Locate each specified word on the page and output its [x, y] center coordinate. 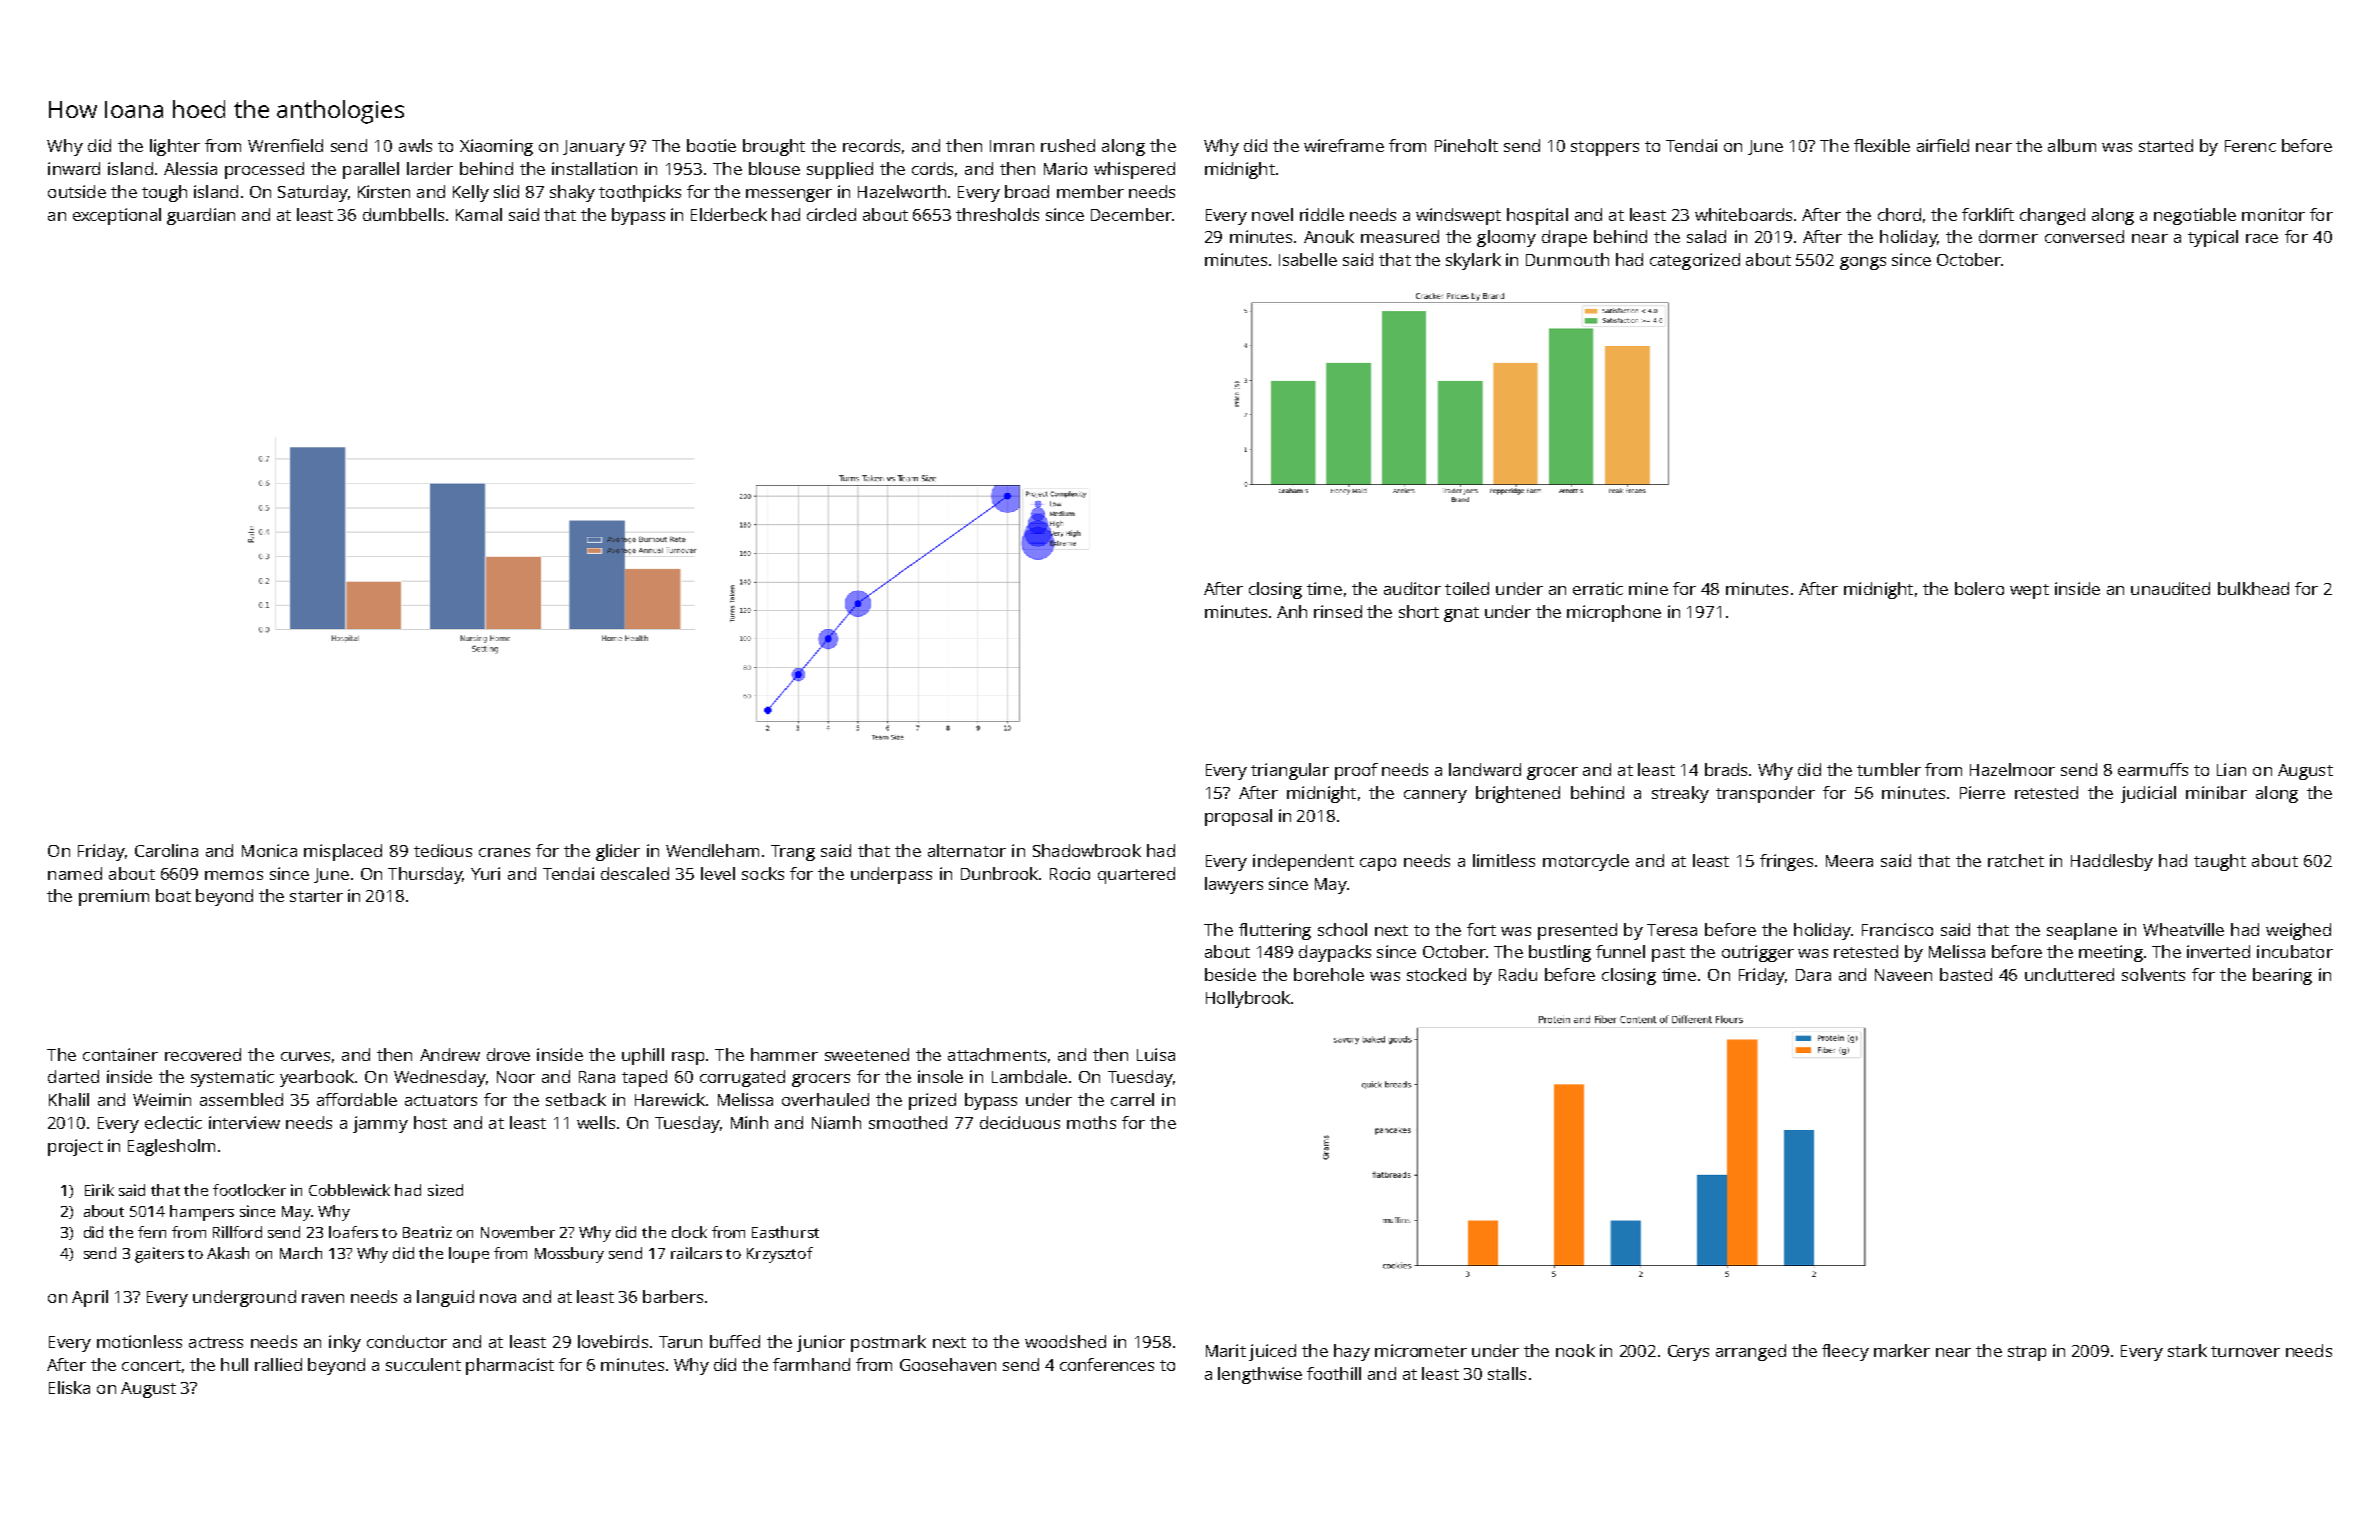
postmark [888, 1343]
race [2262, 238]
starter [316, 896]
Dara [1813, 975]
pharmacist [510, 1366]
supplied [840, 170]
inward [74, 168]
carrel [1132, 1099]
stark [2187, 1350]
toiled [1467, 588]
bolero [1979, 588]
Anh [1292, 611]
